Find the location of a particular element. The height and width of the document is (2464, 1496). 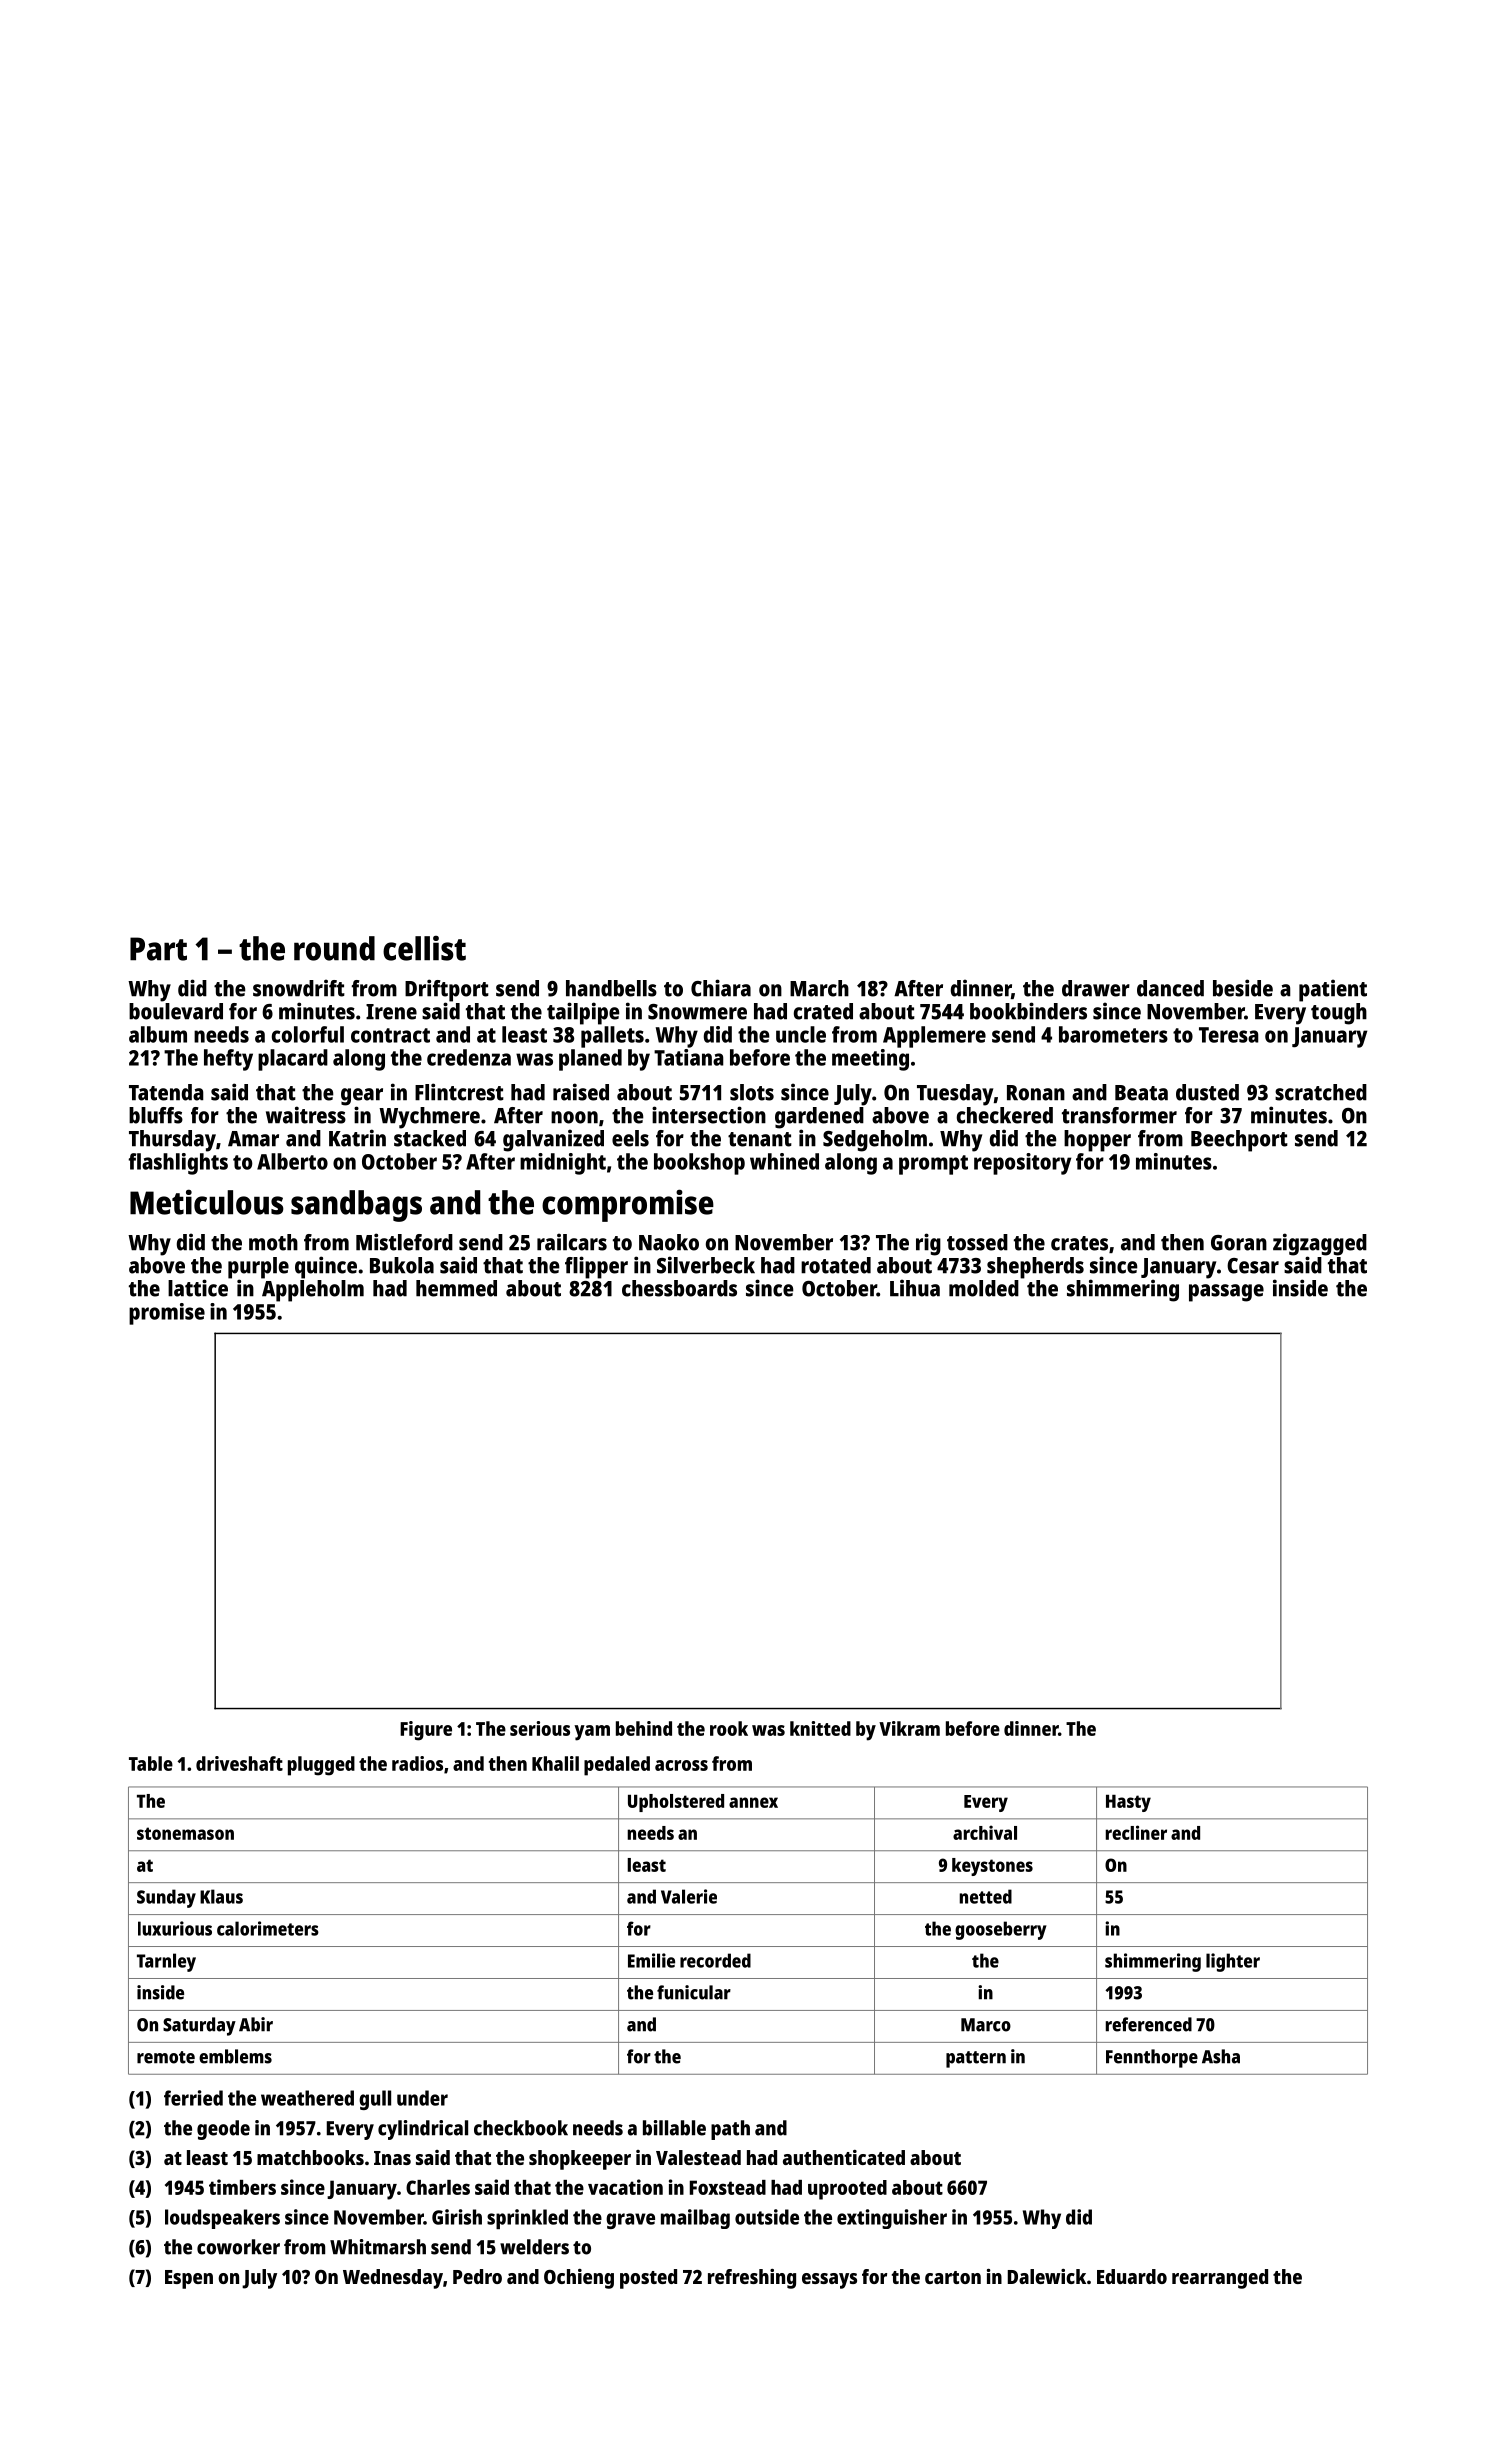

passage is located at coordinates (1226, 1293).
